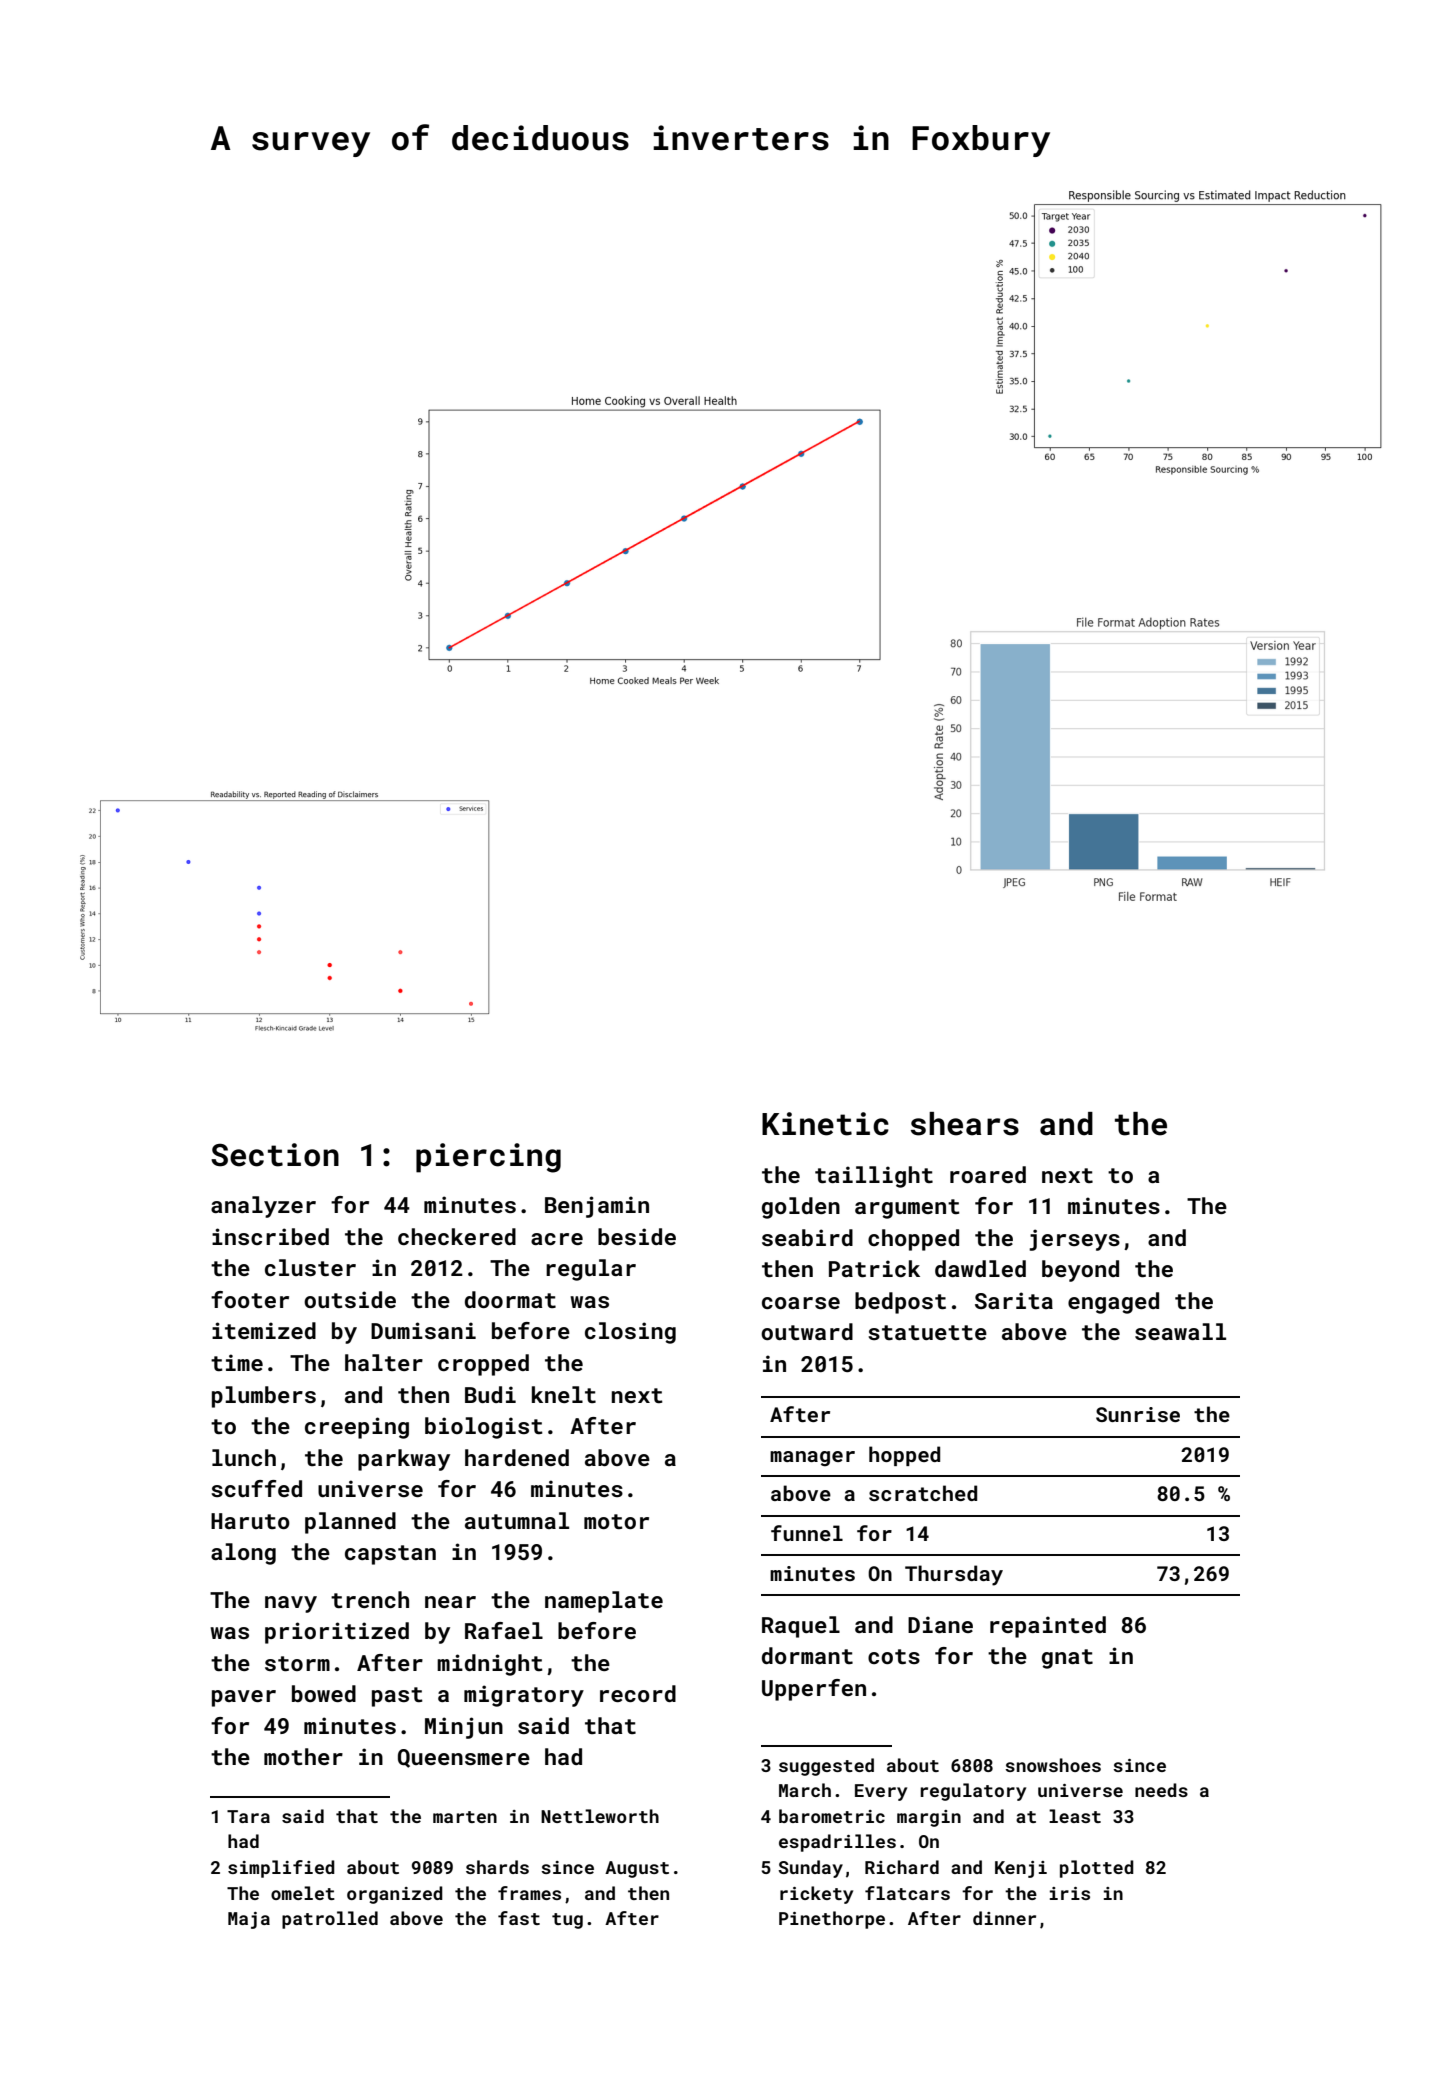 The image size is (1450, 2100). I want to click on prioritized, so click(337, 1633).
